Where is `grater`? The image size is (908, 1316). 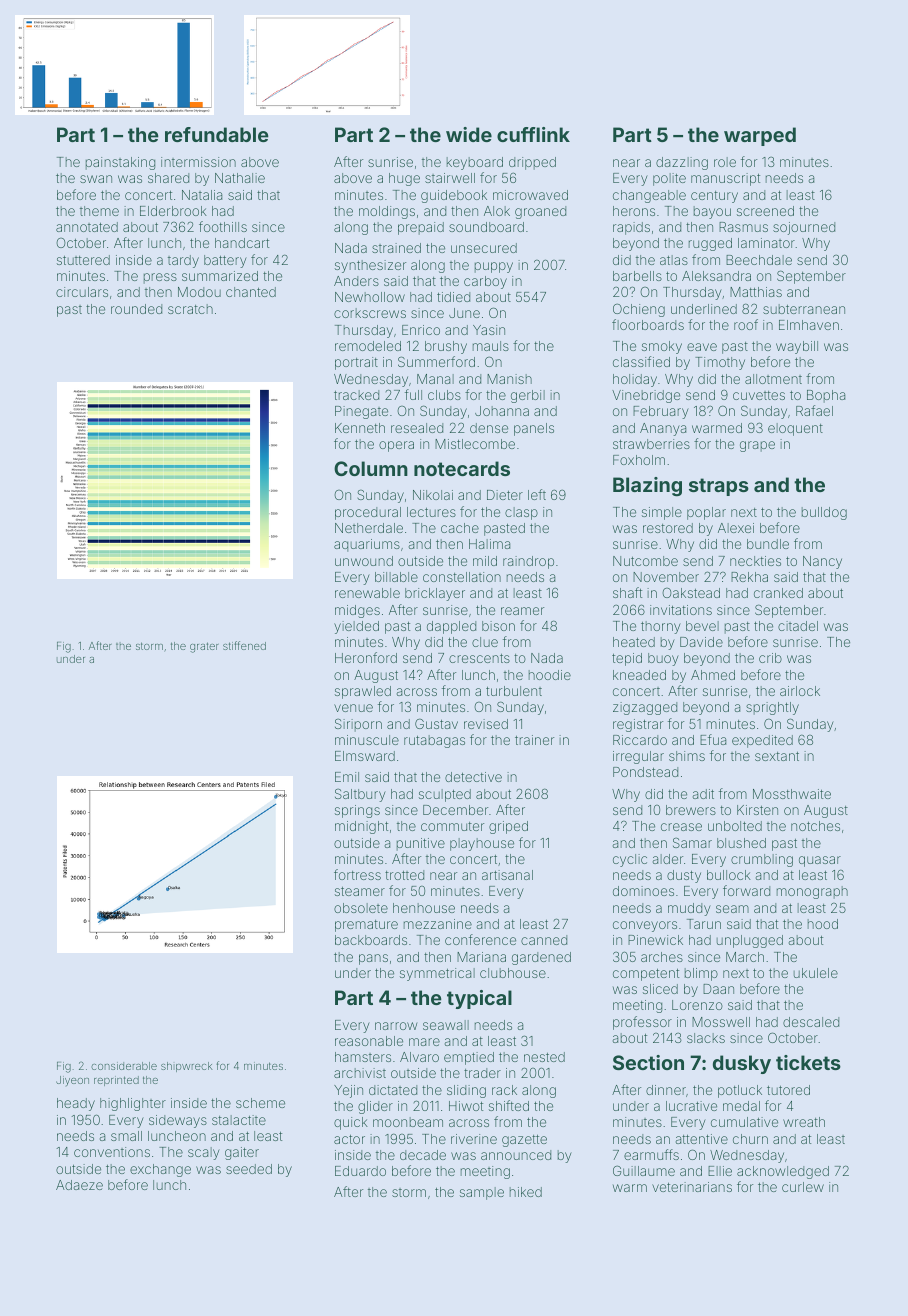
grater is located at coordinates (204, 647).
